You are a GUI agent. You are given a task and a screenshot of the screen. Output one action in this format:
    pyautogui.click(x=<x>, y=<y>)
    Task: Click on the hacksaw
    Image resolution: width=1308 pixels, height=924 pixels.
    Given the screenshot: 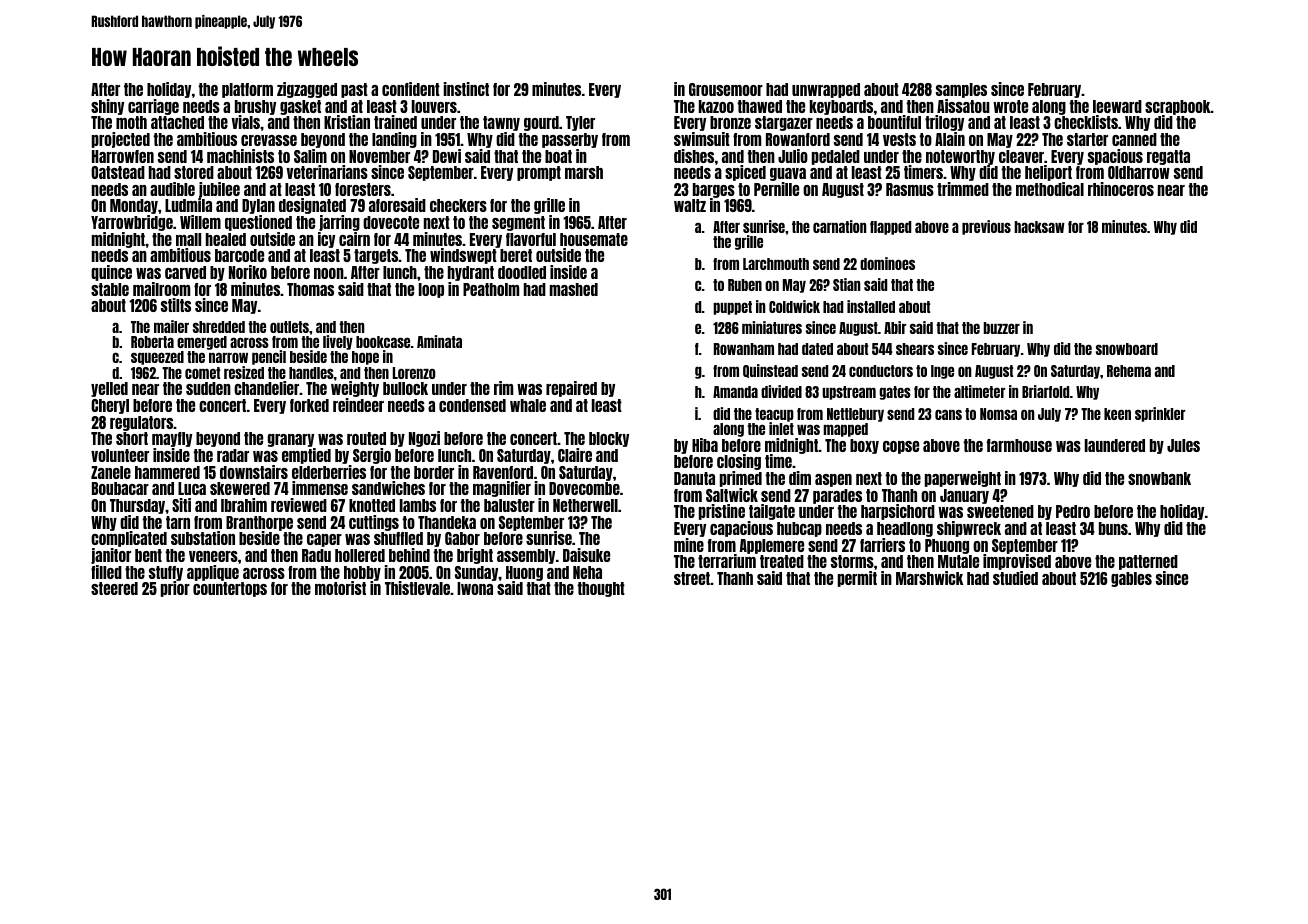 What is the action you would take?
    pyautogui.click(x=1039, y=227)
